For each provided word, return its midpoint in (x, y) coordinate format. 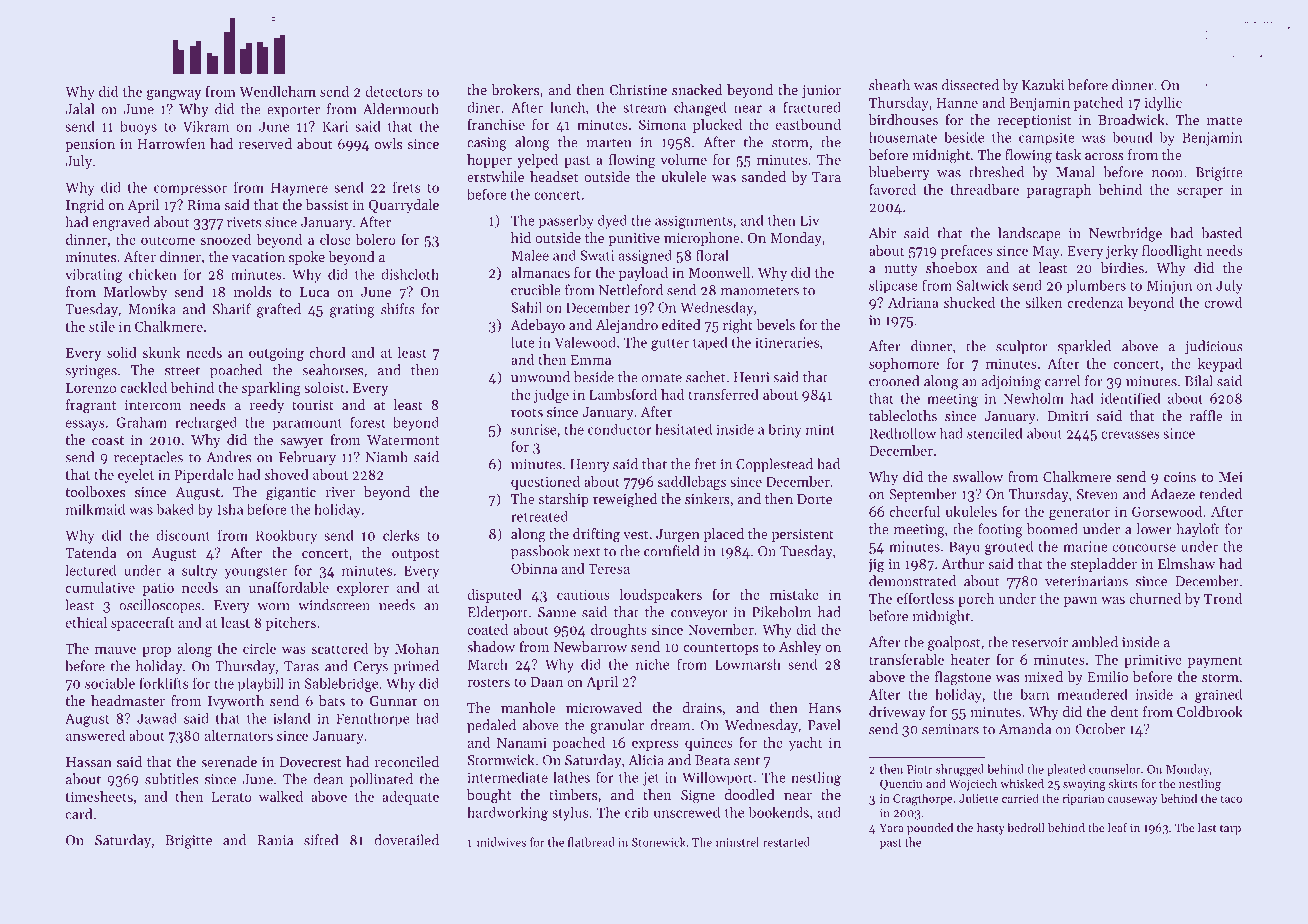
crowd (1223, 302)
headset (554, 176)
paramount (307, 424)
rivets (244, 222)
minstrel (737, 842)
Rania (275, 840)
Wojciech (973, 785)
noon (1167, 174)
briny (785, 430)
